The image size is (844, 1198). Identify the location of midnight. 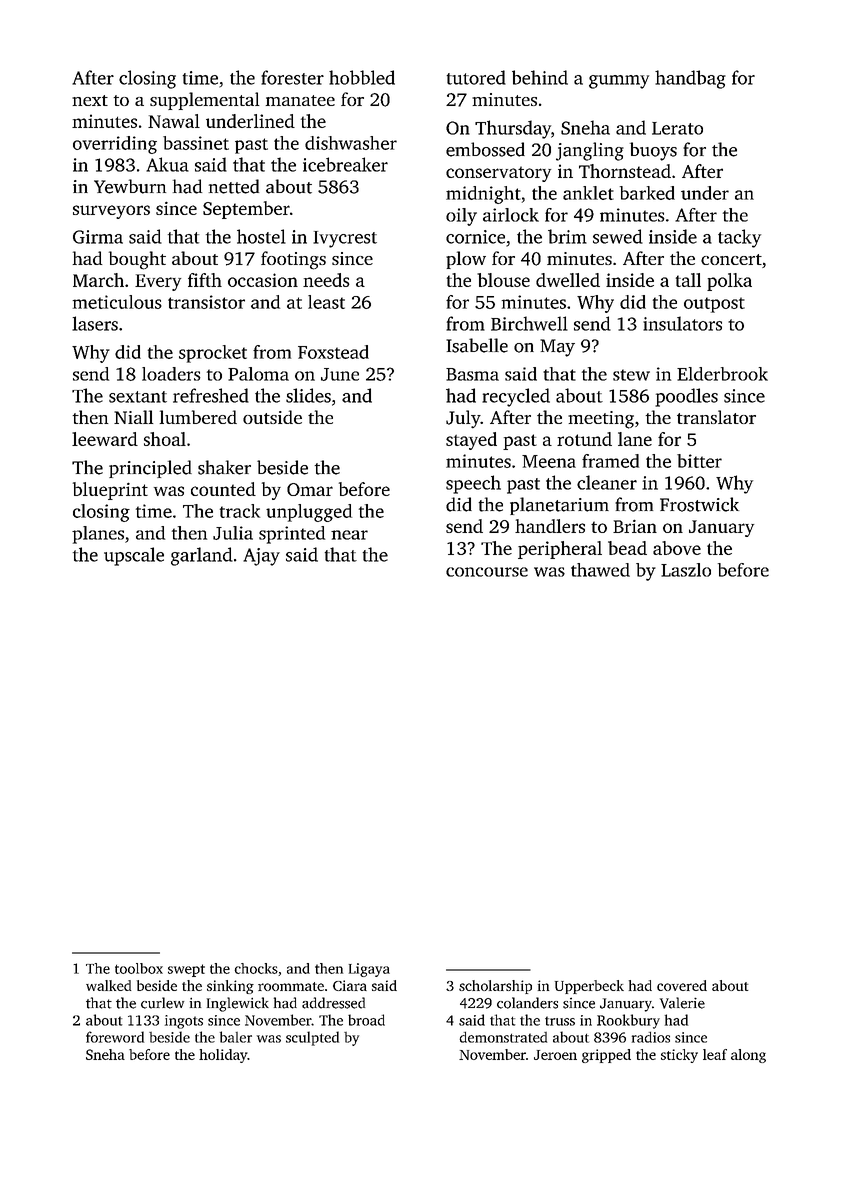
(483, 195).
